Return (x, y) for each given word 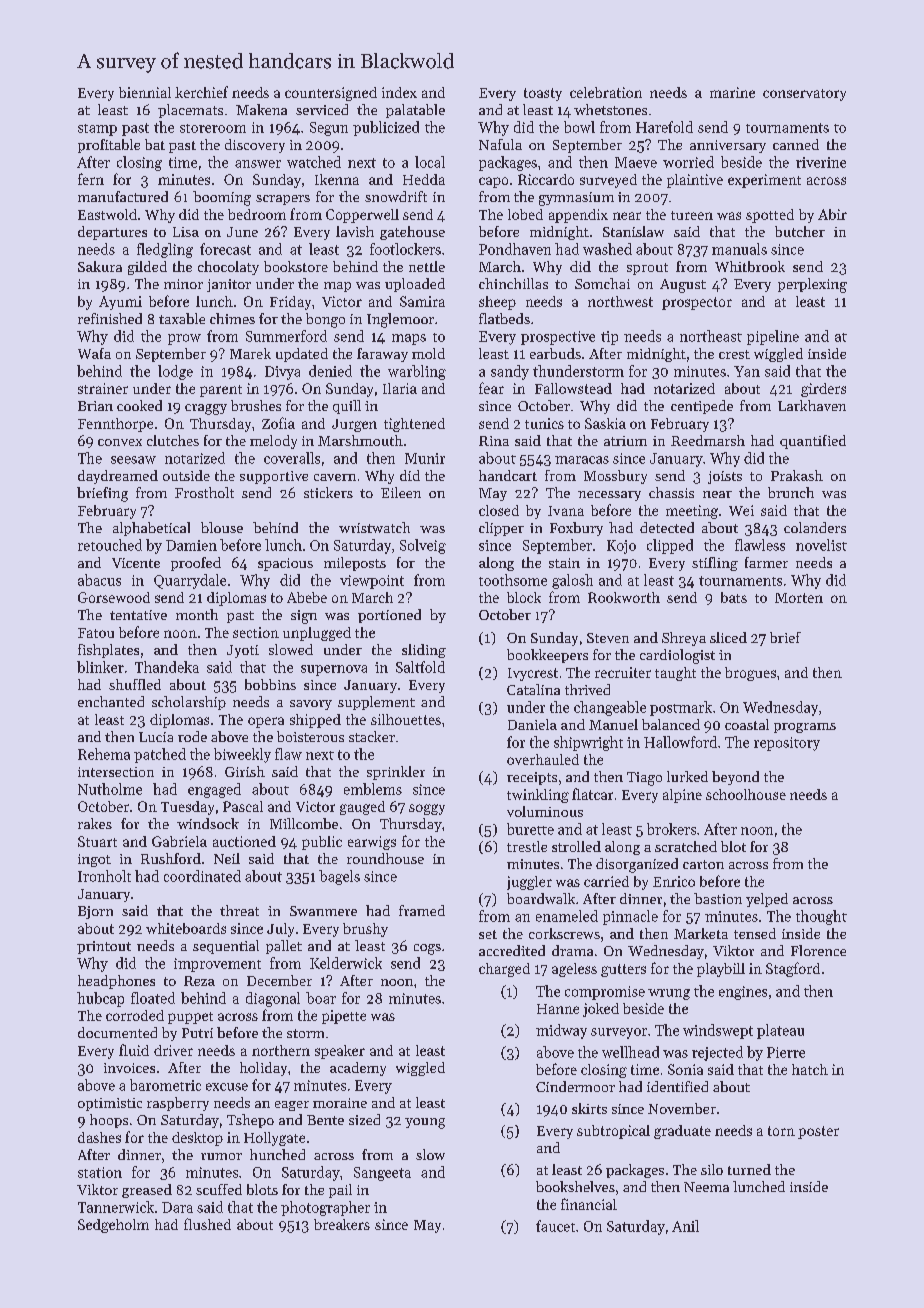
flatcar (592, 794)
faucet (555, 1226)
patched (160, 755)
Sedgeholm (113, 1226)
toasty (543, 94)
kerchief (201, 92)
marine (732, 92)
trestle (527, 846)
